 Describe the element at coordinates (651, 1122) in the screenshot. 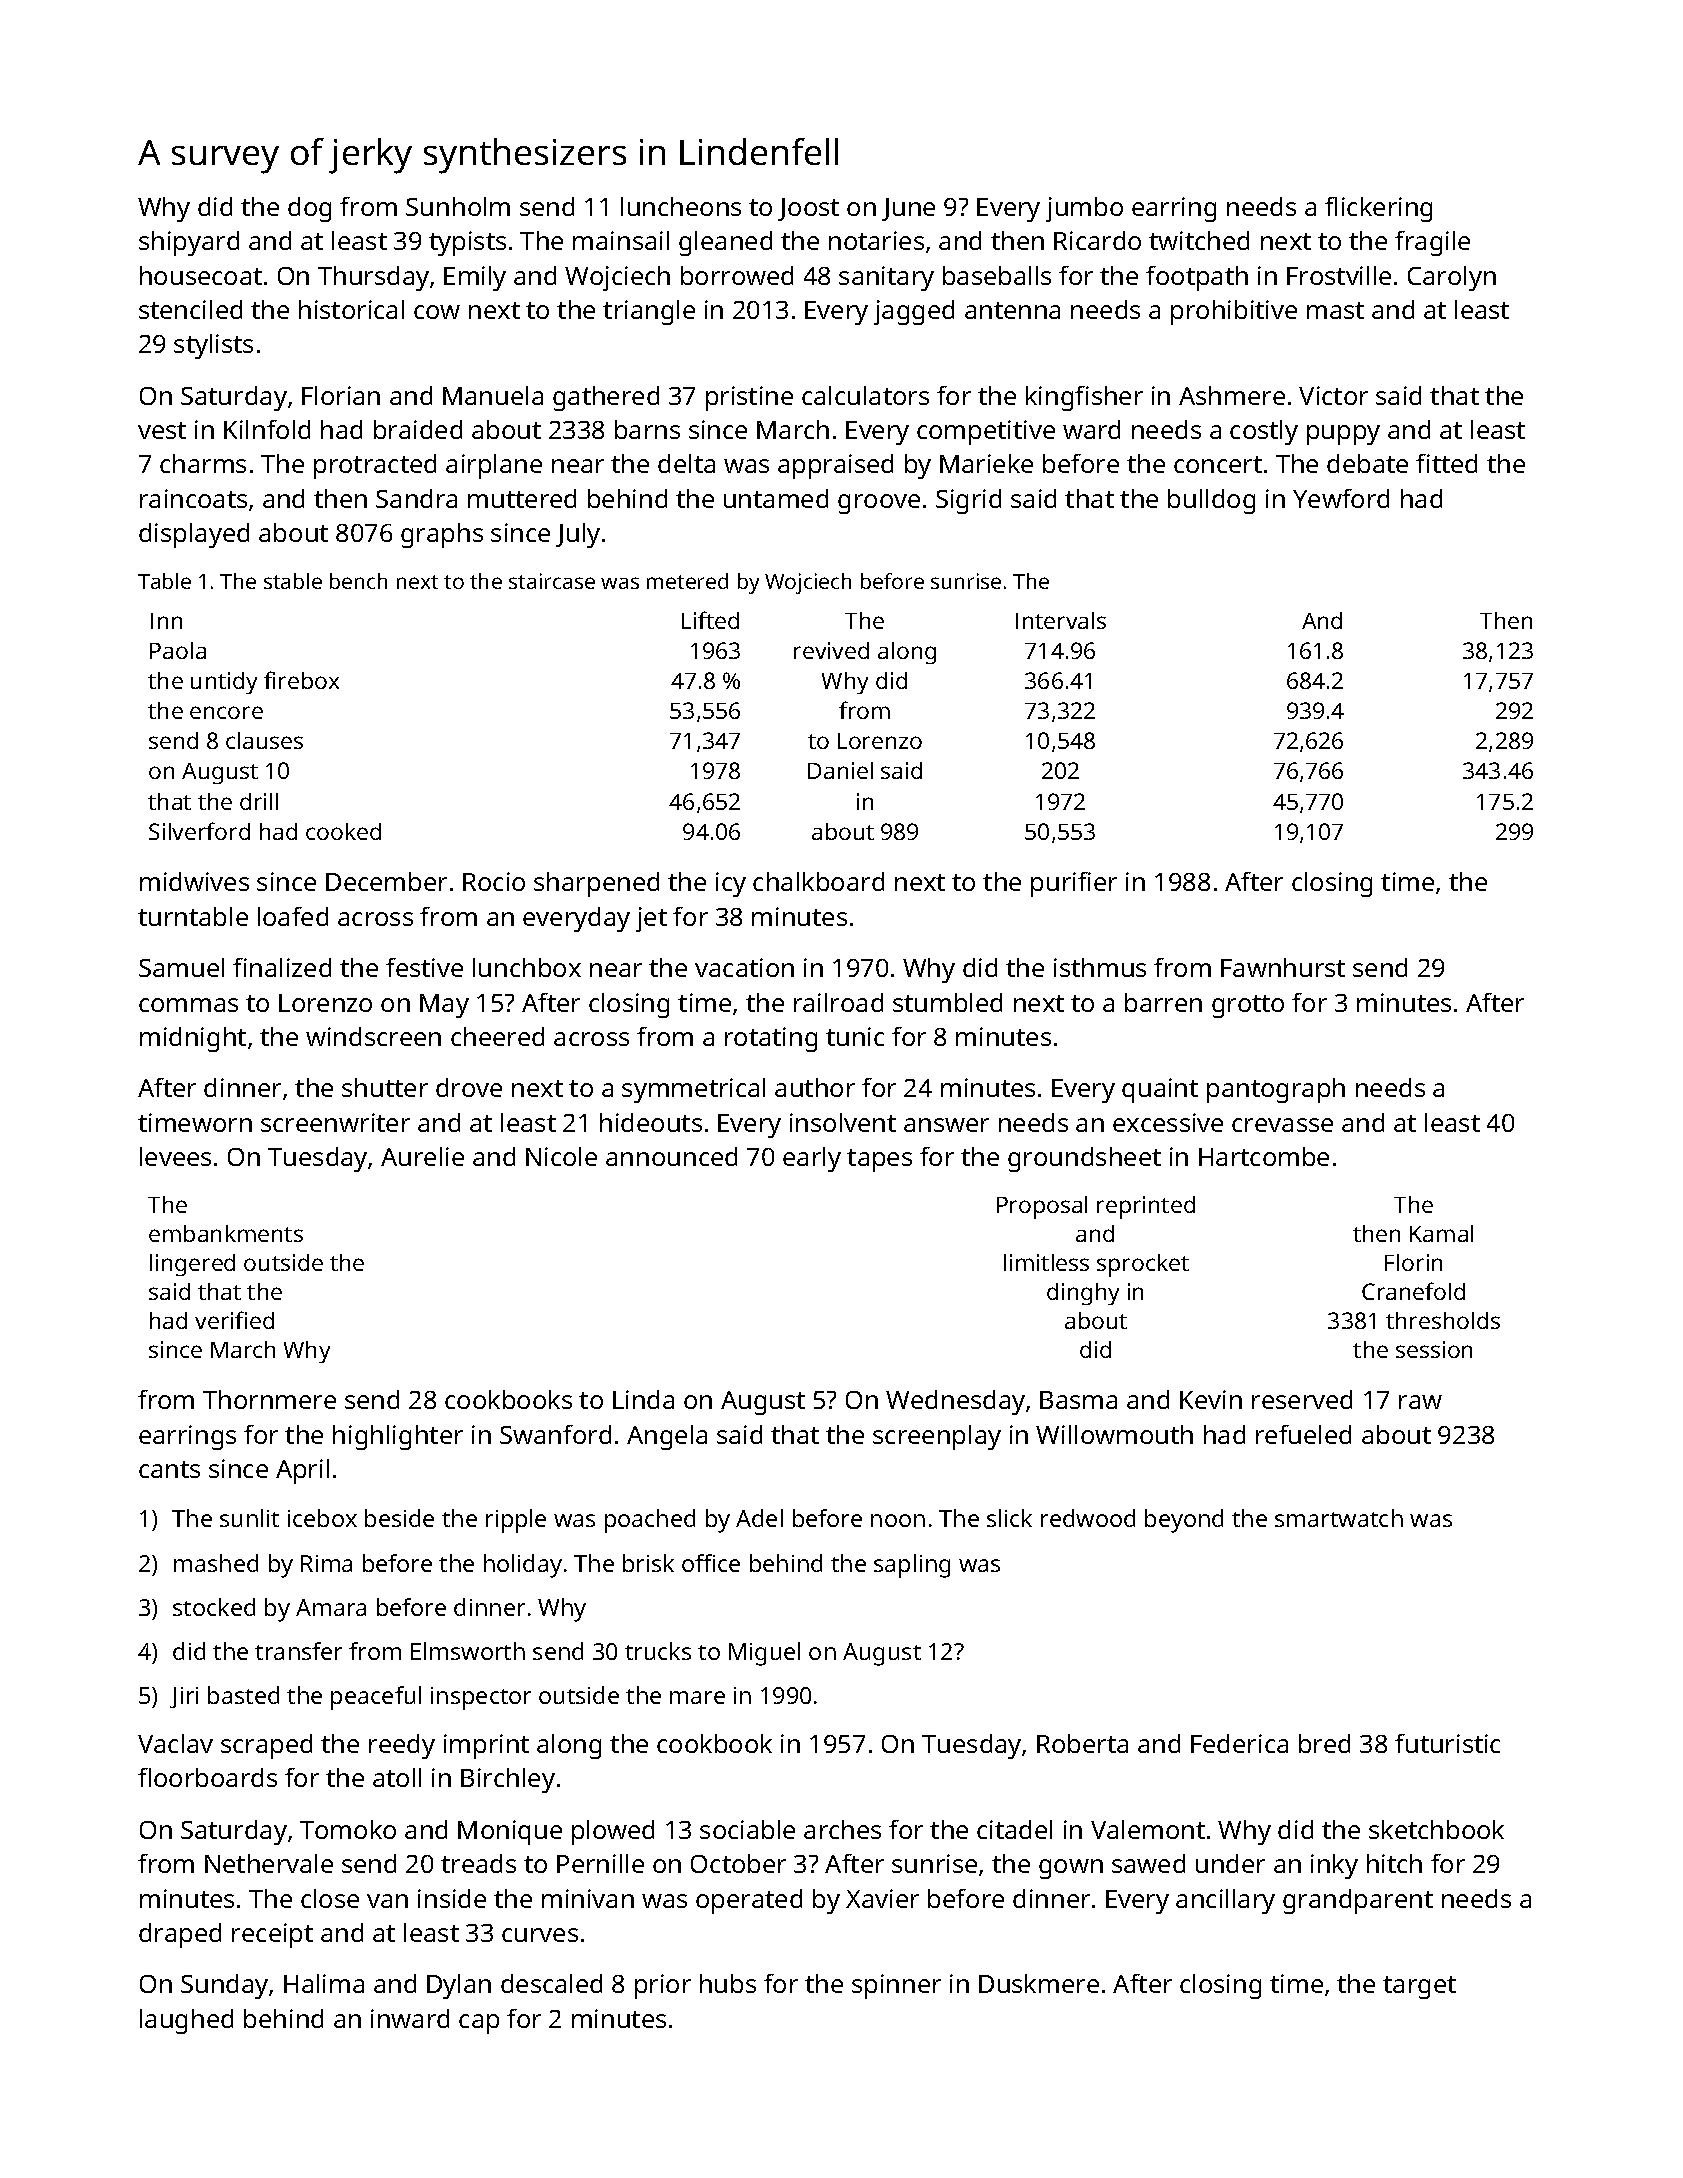

I see `hideouts` at that location.
